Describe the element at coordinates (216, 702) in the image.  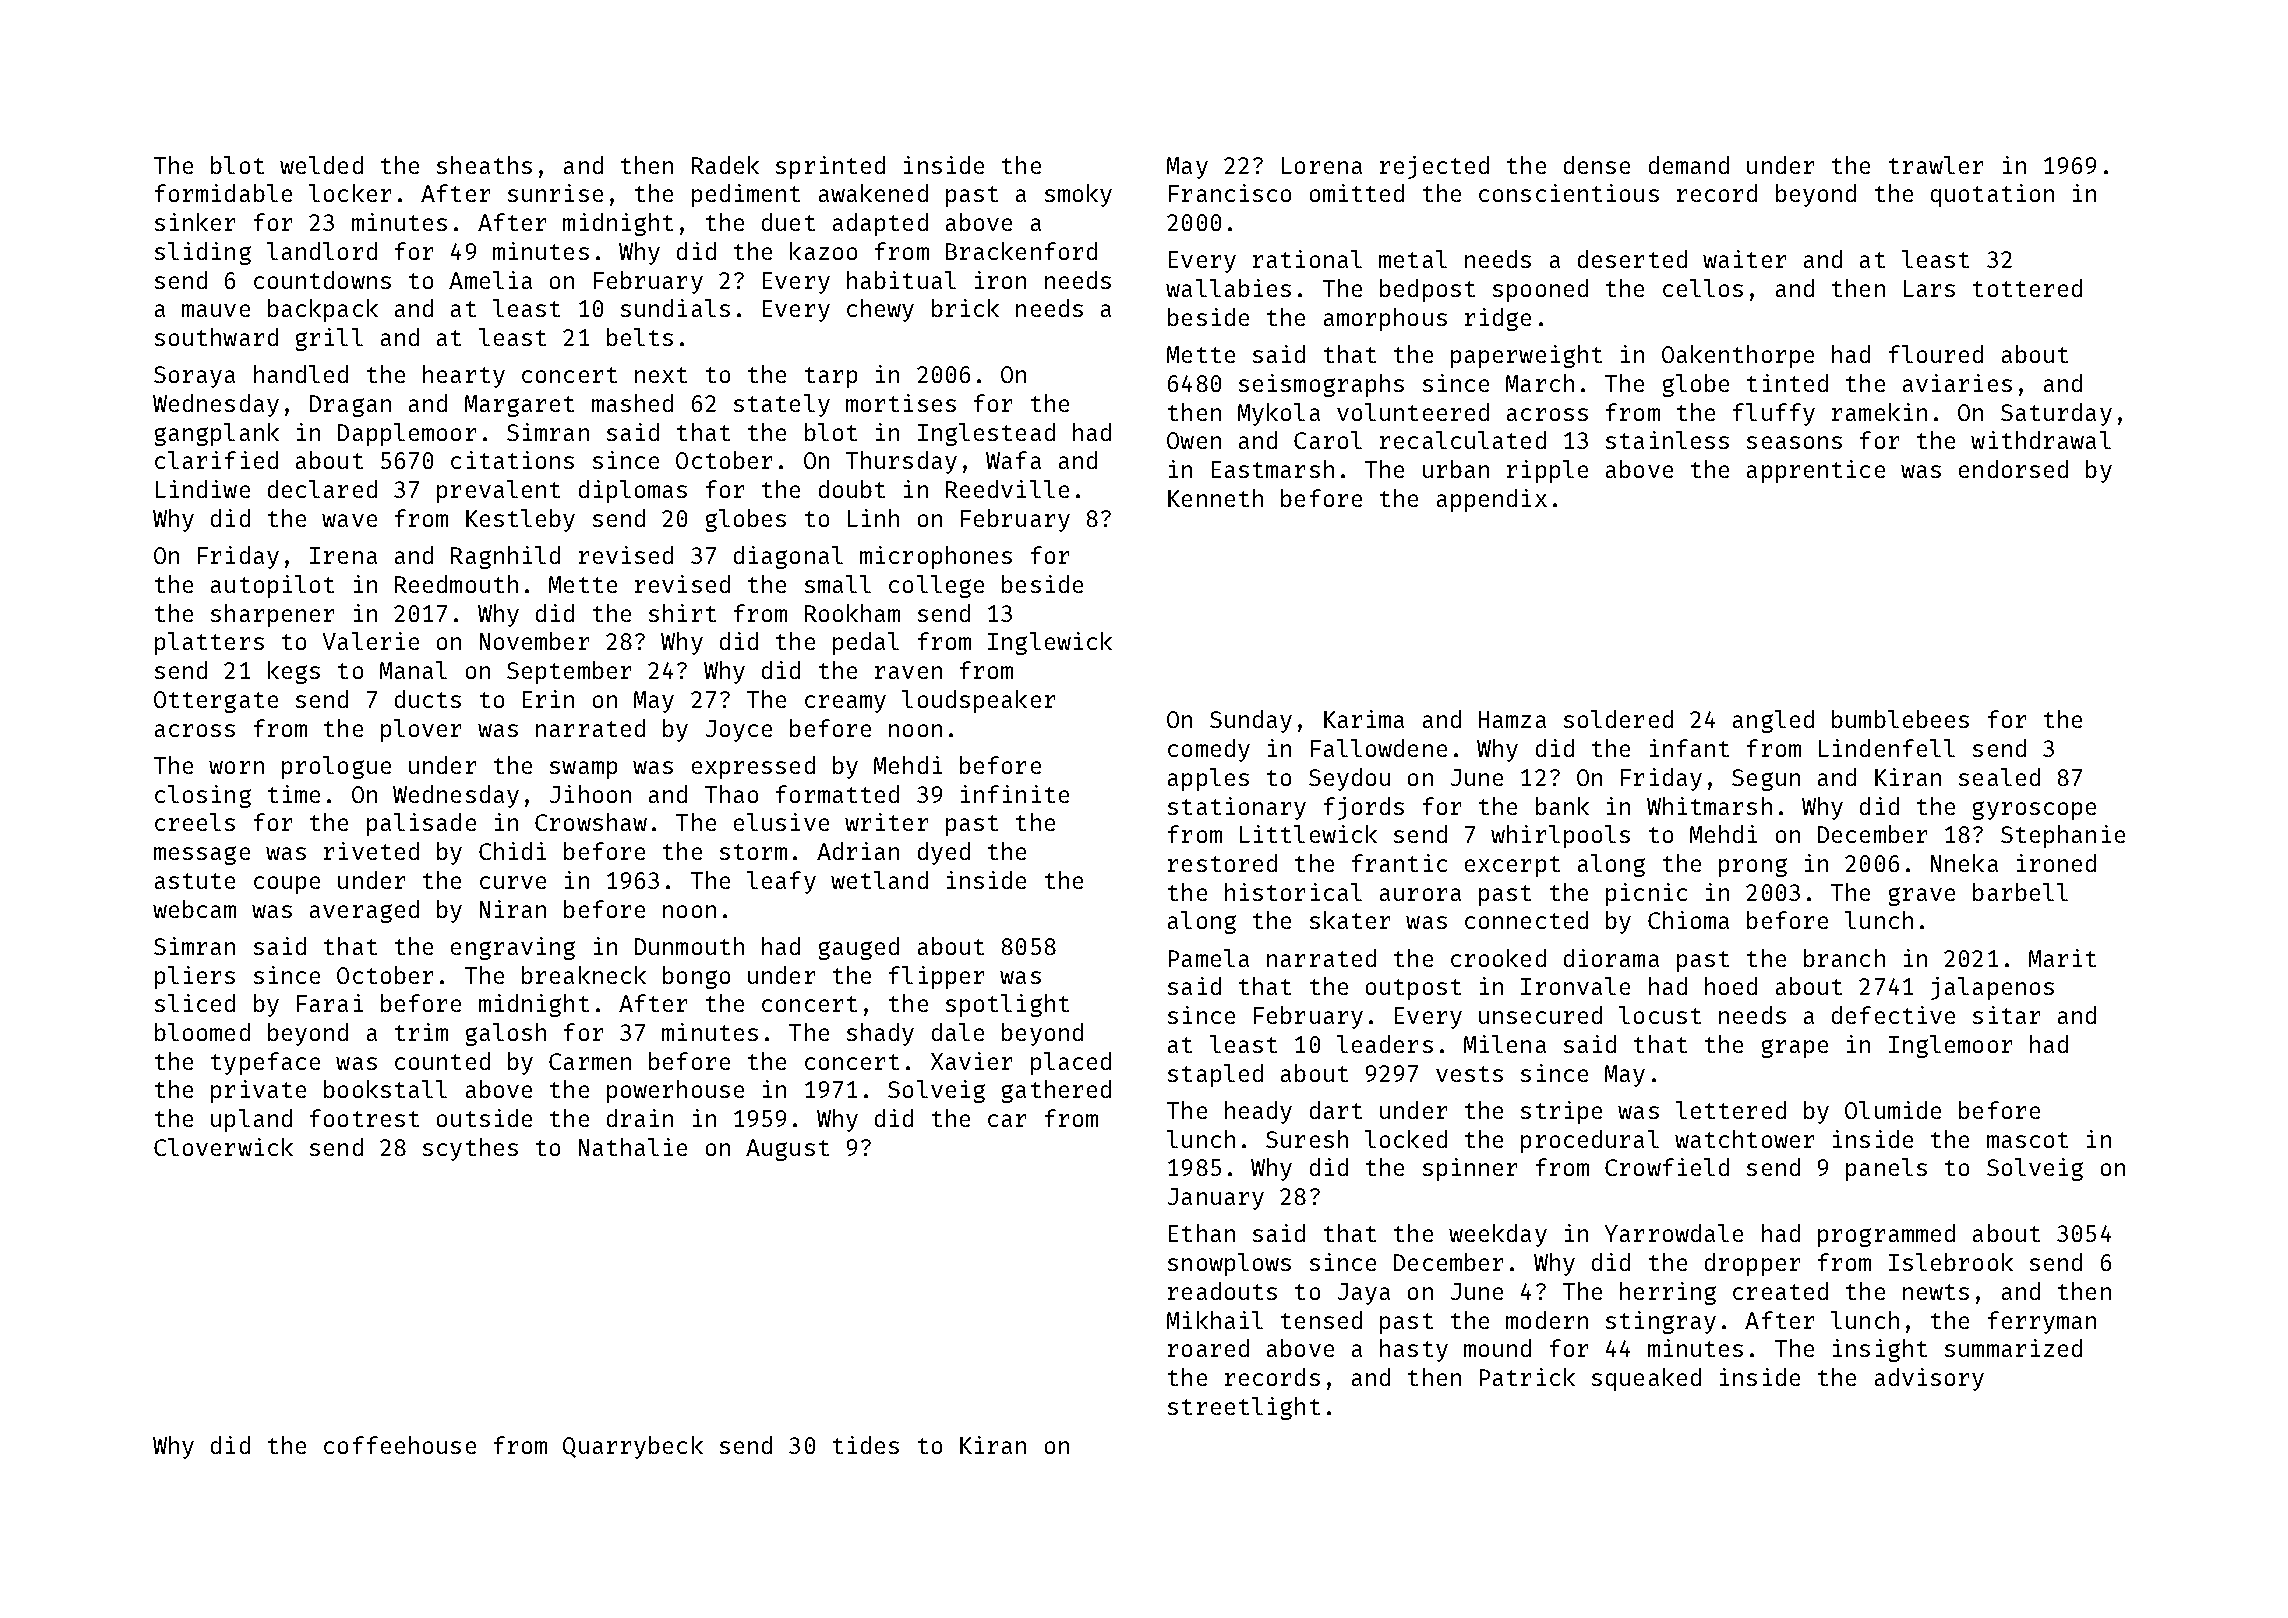
I see `Ottergate` at that location.
